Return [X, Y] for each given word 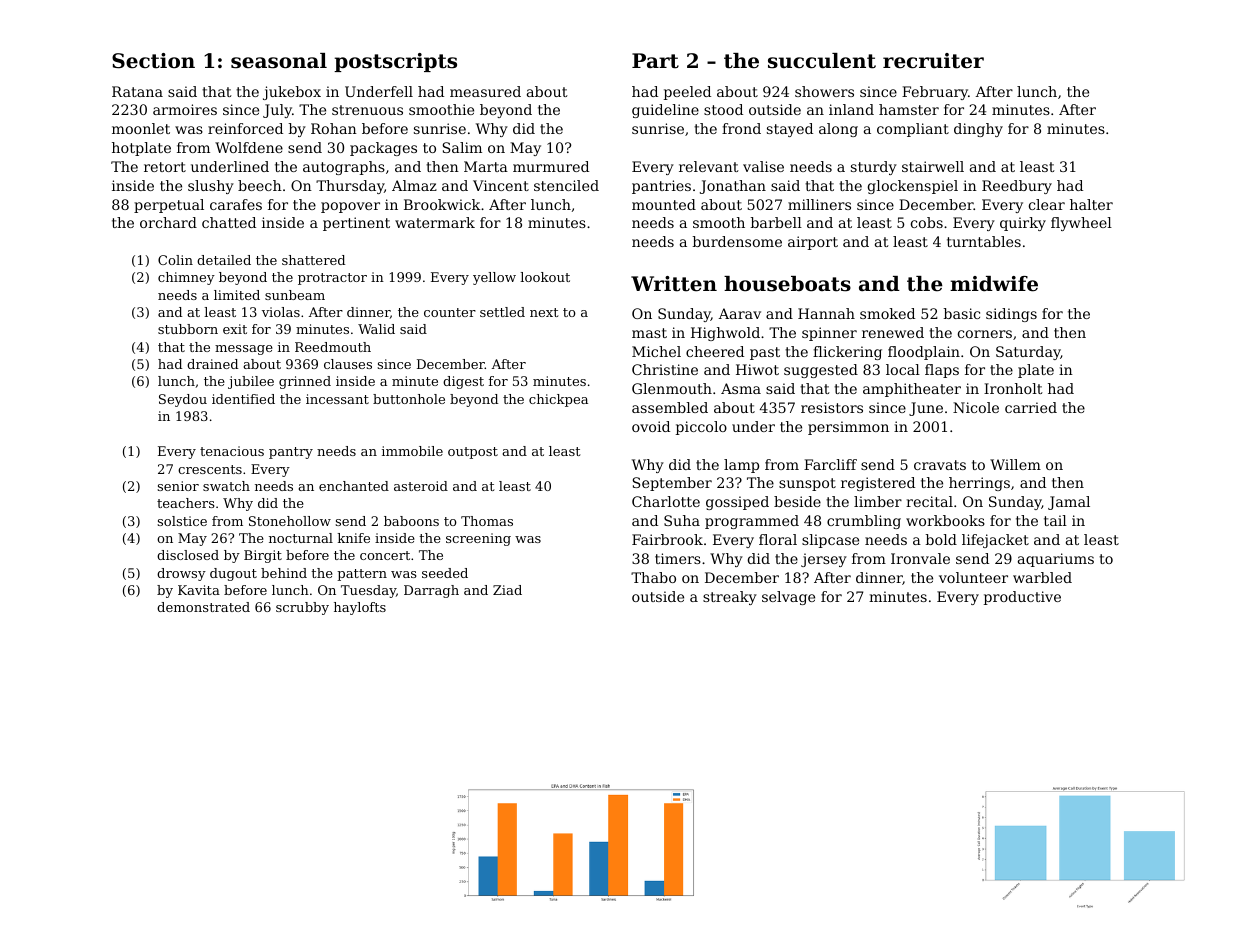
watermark [435, 222]
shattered [313, 260]
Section [153, 61]
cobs [927, 222]
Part [655, 61]
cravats [940, 465]
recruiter [933, 61]
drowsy [181, 574]
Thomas [487, 521]
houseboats [787, 284]
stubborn [188, 329]
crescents [210, 469]
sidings [1011, 315]
